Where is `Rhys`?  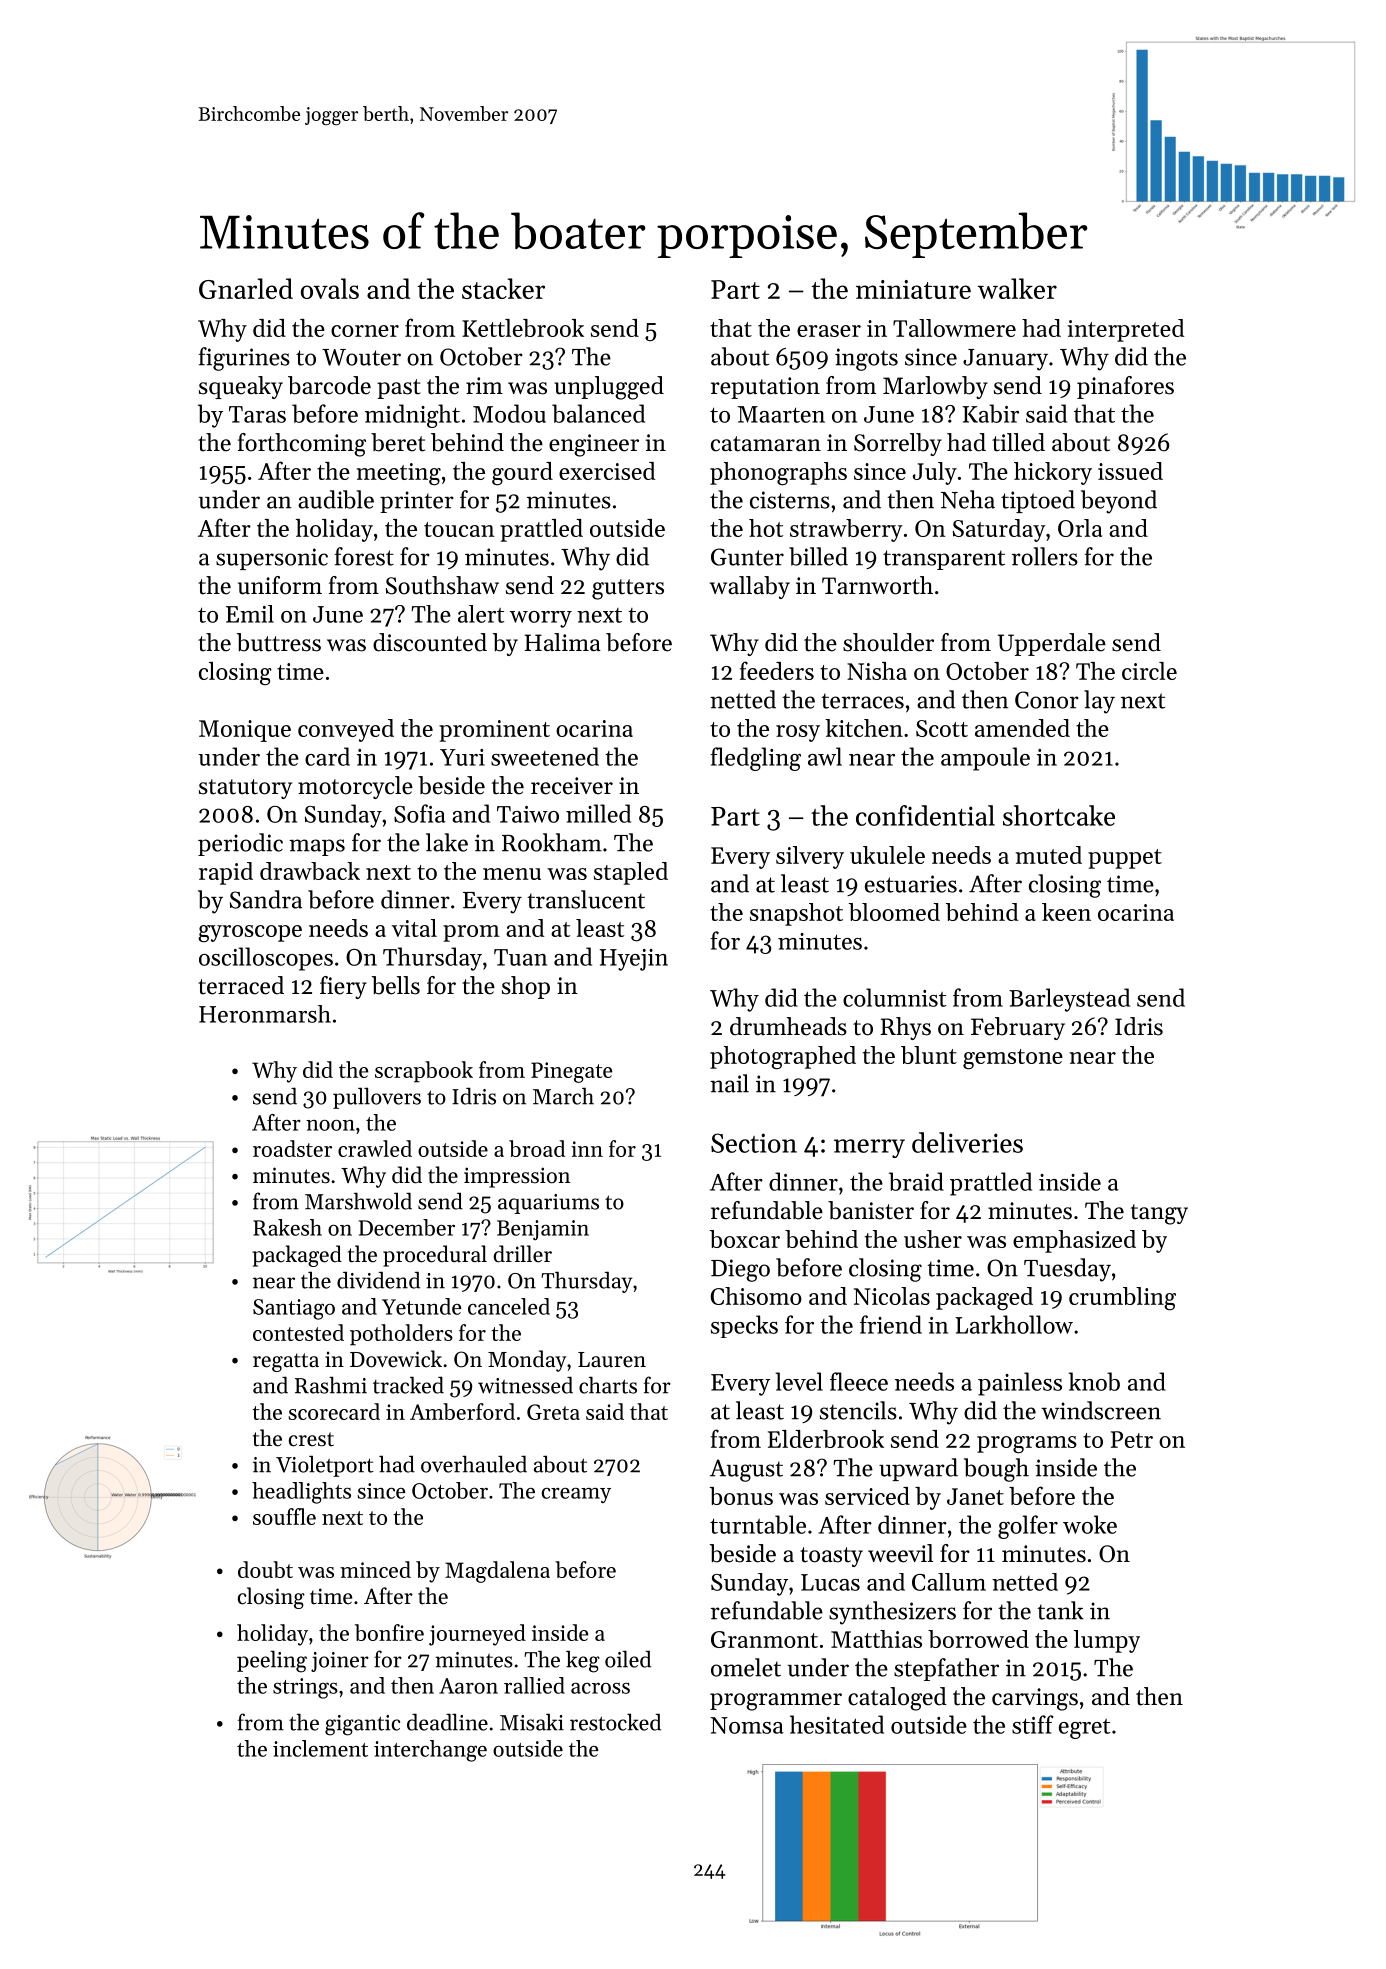
Rhys is located at coordinates (905, 1028).
